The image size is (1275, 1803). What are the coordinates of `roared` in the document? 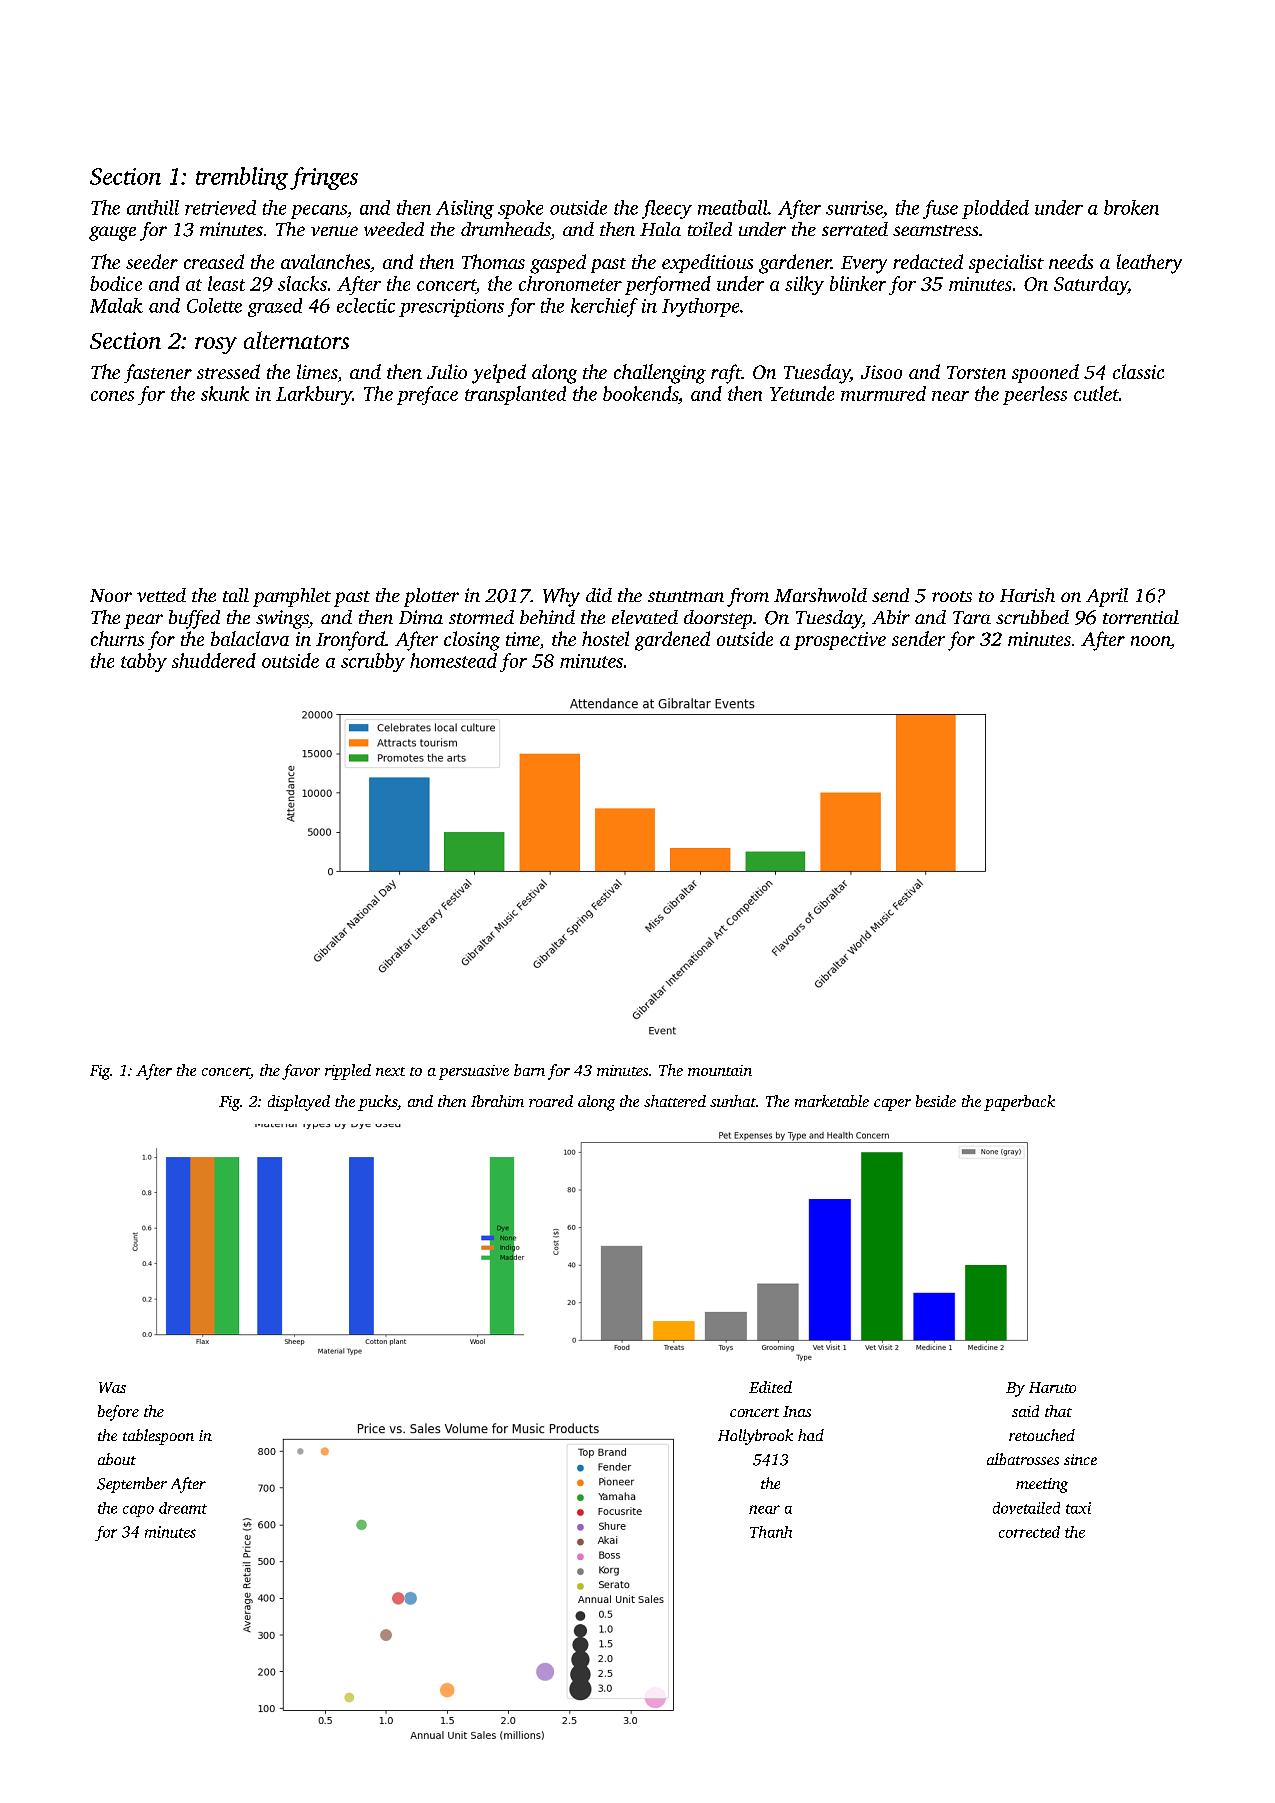 It's located at (551, 1101).
